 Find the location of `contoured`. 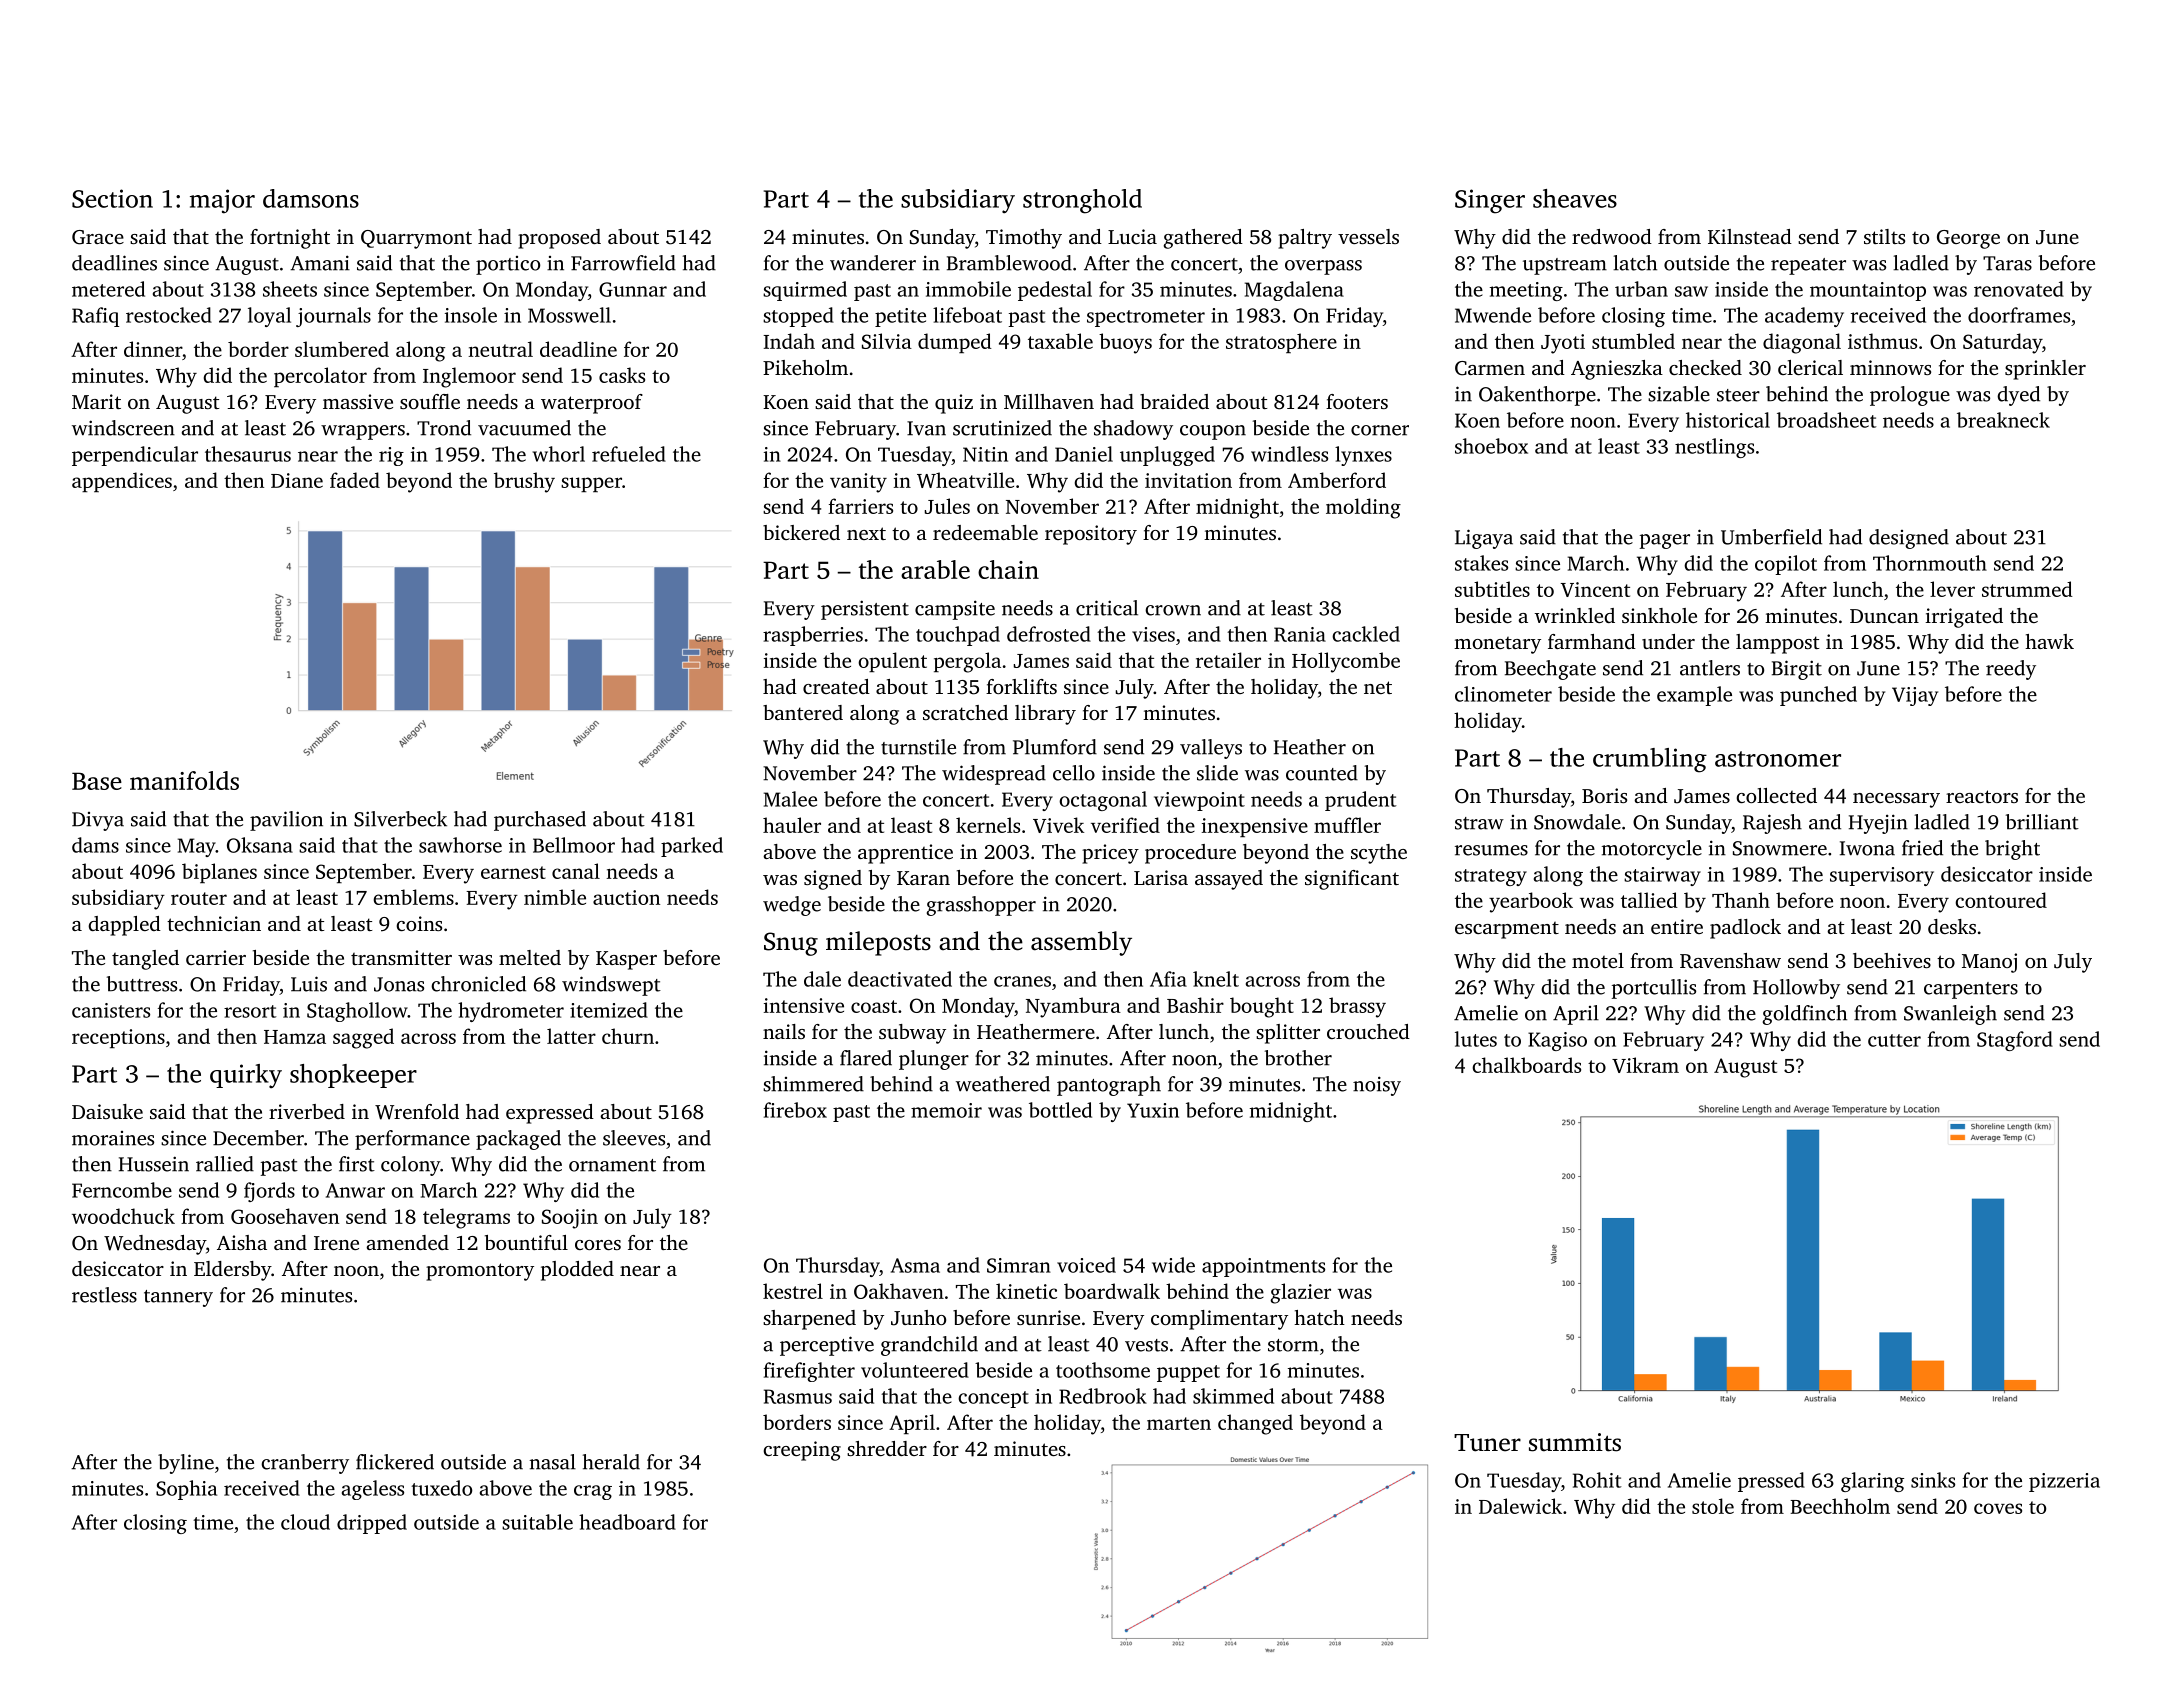

contoured is located at coordinates (2001, 900).
